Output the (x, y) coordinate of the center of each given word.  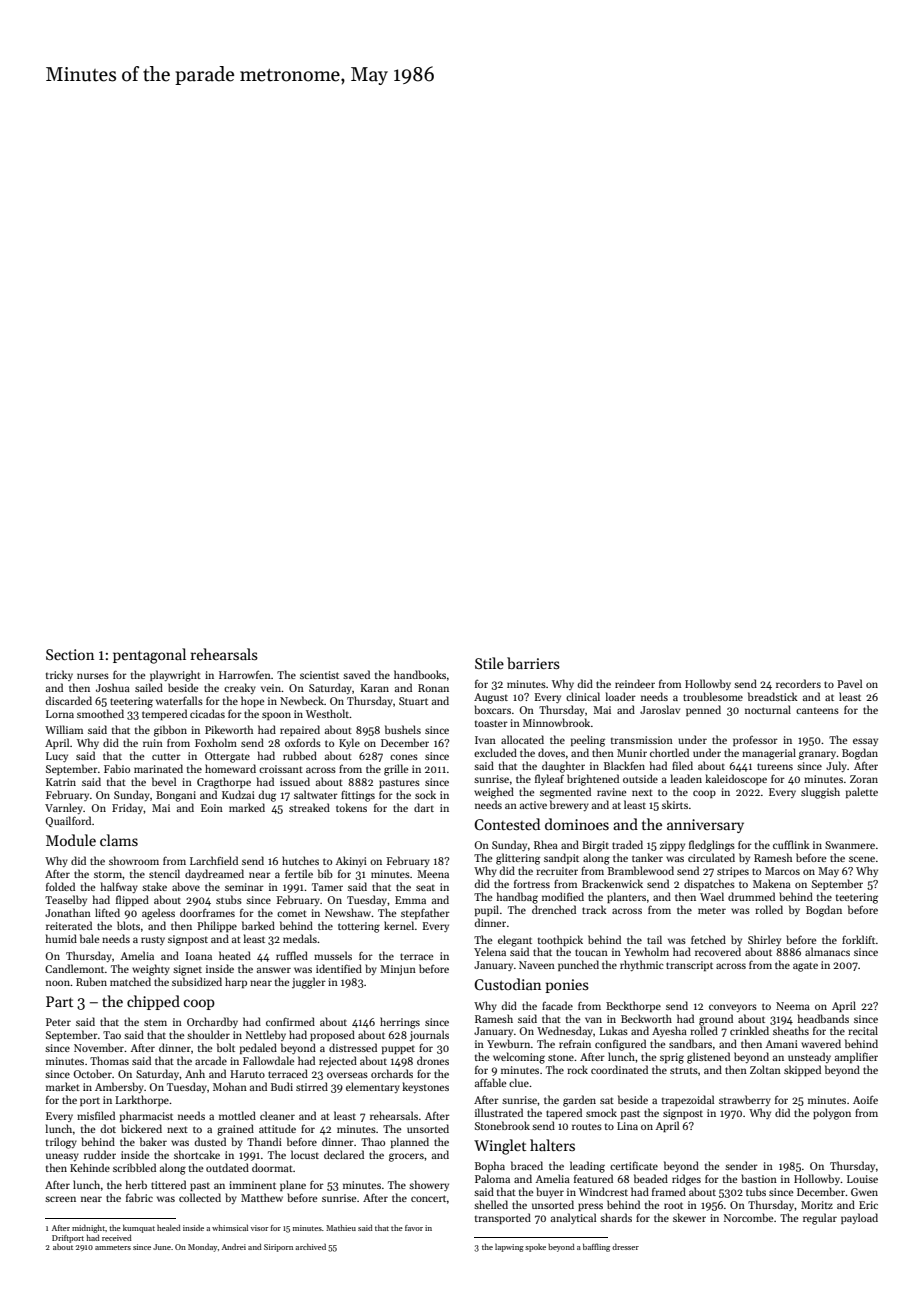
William (64, 729)
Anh (195, 1073)
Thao (373, 1141)
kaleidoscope (736, 779)
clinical (583, 696)
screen (60, 1199)
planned (410, 1142)
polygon (832, 1114)
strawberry (745, 1100)
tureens (775, 766)
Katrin (61, 782)
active (533, 805)
